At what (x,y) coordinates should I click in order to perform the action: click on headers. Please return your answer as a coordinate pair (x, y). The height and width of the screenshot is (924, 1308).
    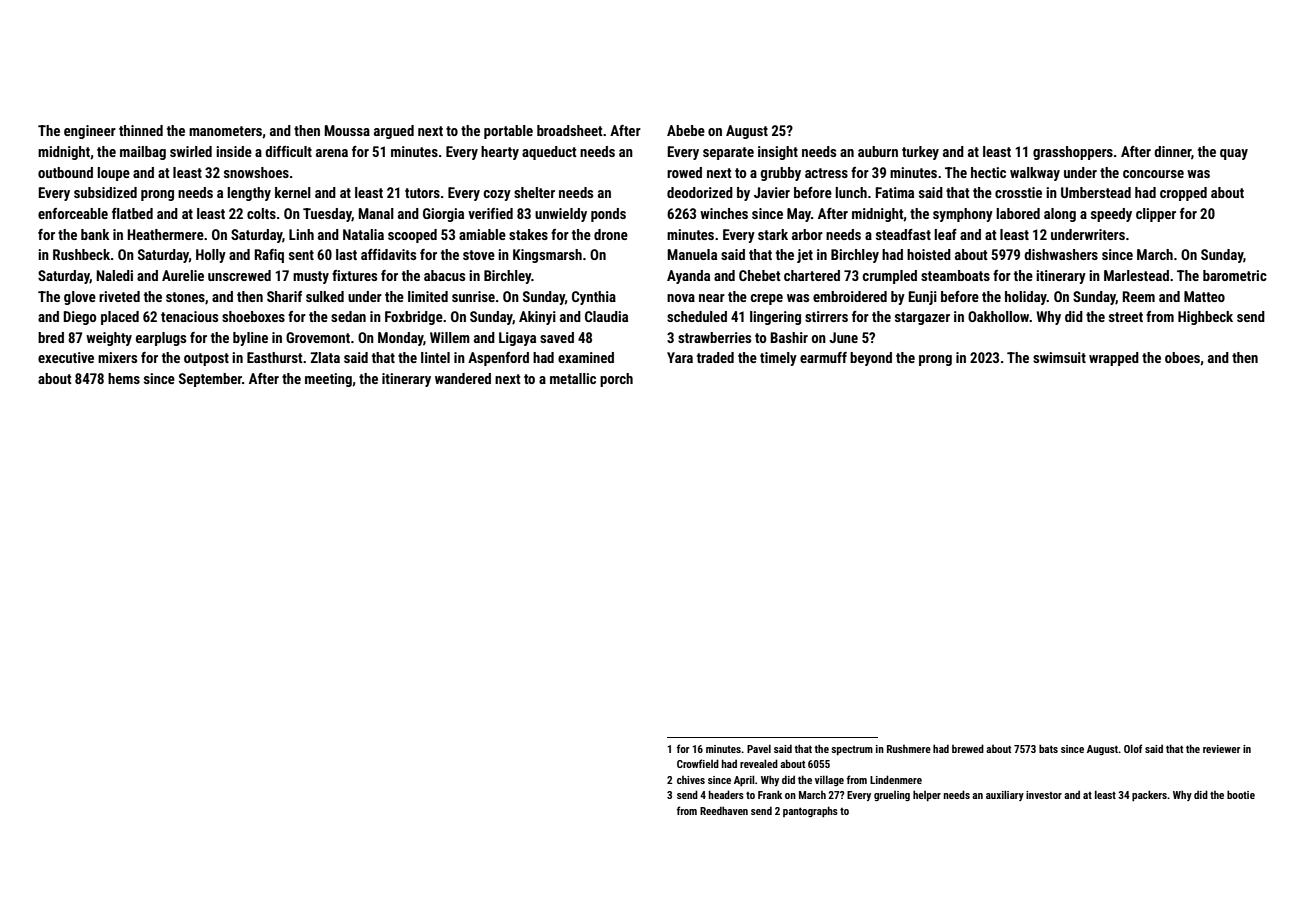
    Looking at the image, I should click on (726, 794).
